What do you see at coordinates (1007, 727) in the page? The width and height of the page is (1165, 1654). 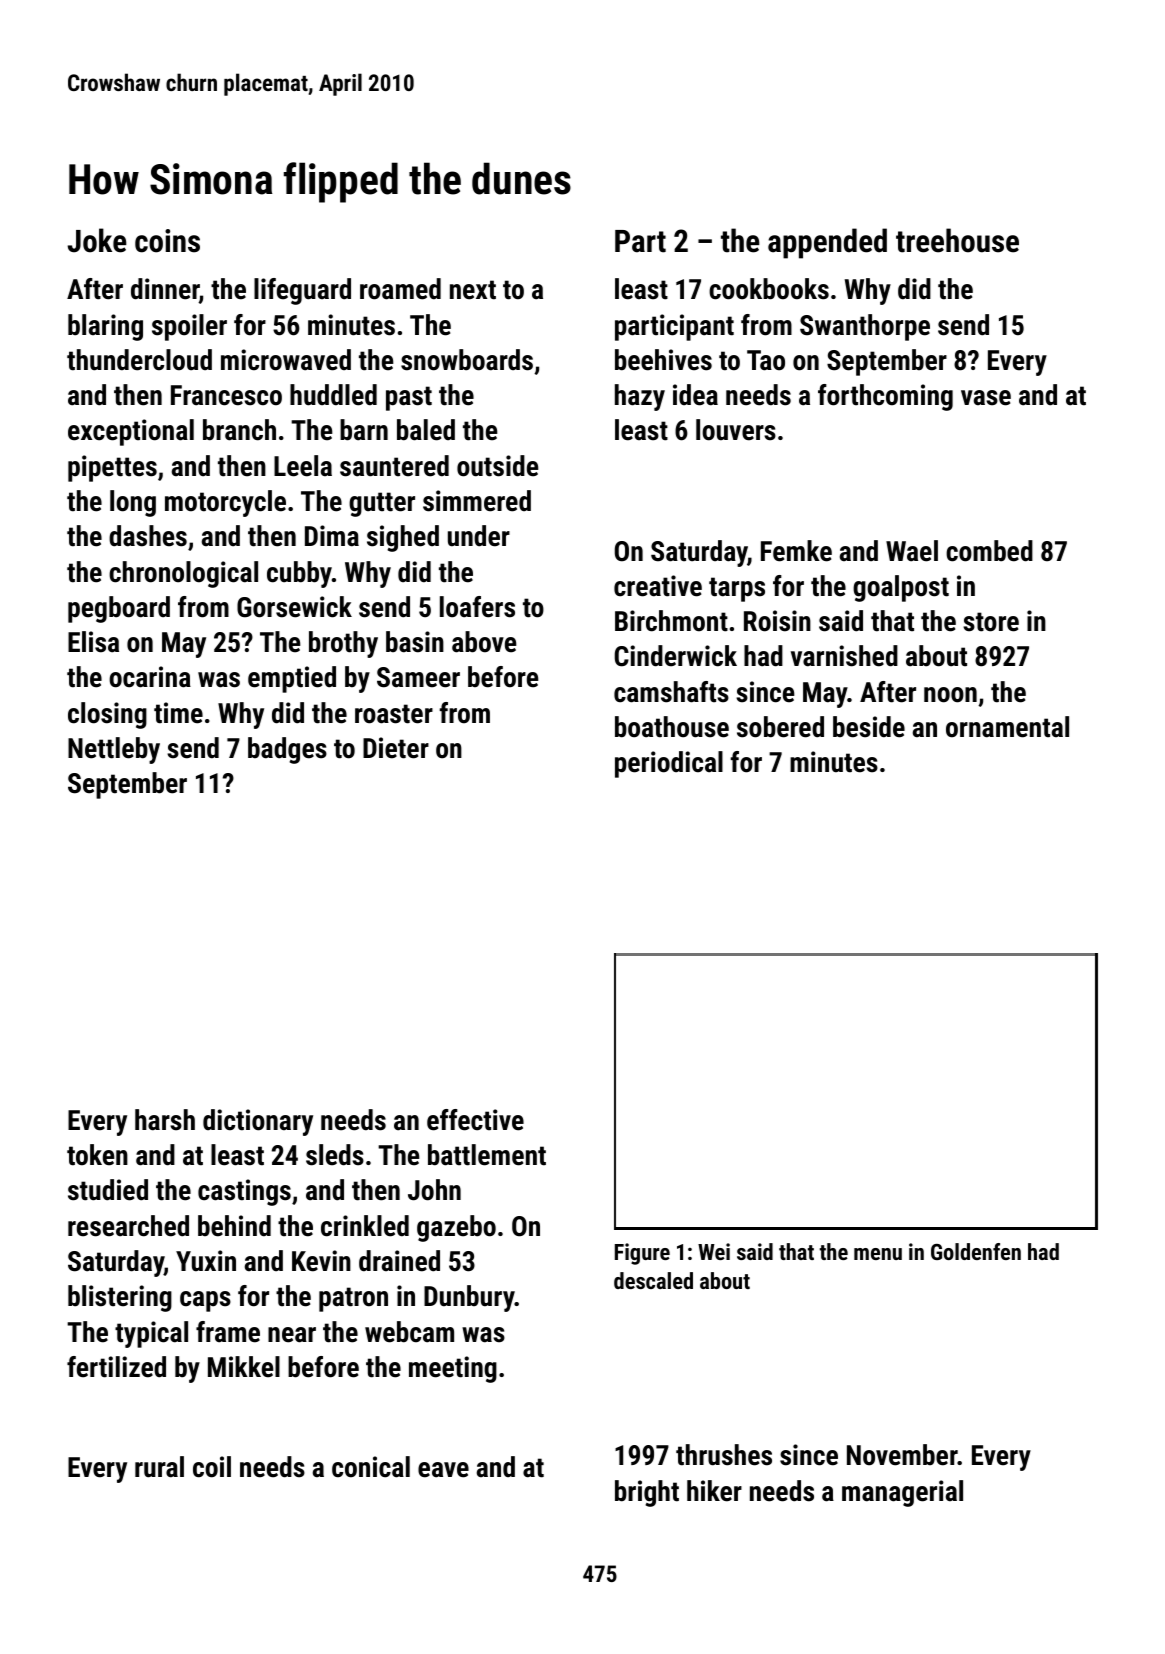 I see `ornamental` at bounding box center [1007, 727].
